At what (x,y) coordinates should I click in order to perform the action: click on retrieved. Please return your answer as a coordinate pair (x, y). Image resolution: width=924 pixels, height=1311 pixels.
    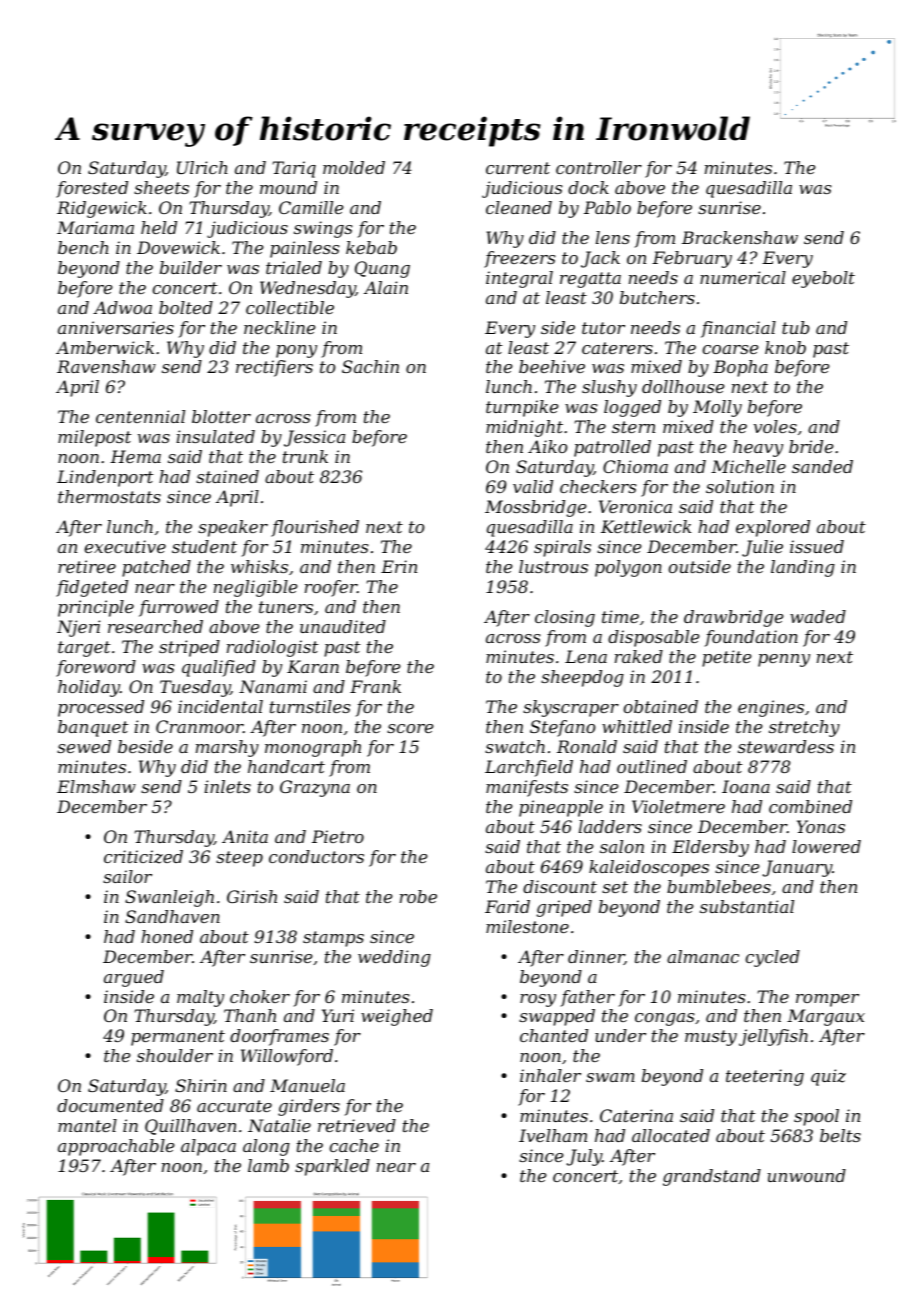
    Looking at the image, I should click on (357, 1125).
